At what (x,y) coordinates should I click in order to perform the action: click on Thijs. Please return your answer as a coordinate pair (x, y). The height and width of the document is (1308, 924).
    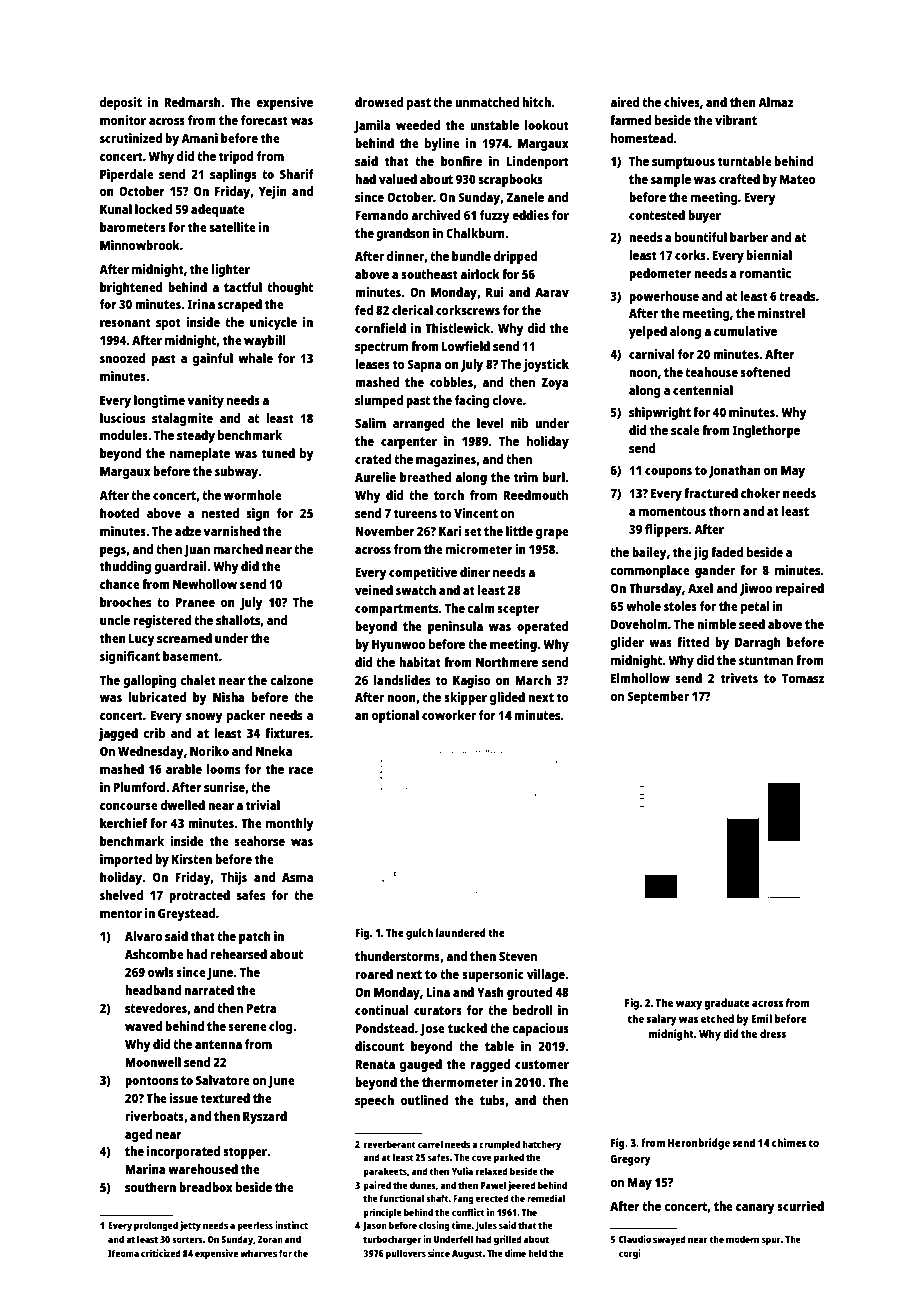
    Looking at the image, I should click on (234, 878).
